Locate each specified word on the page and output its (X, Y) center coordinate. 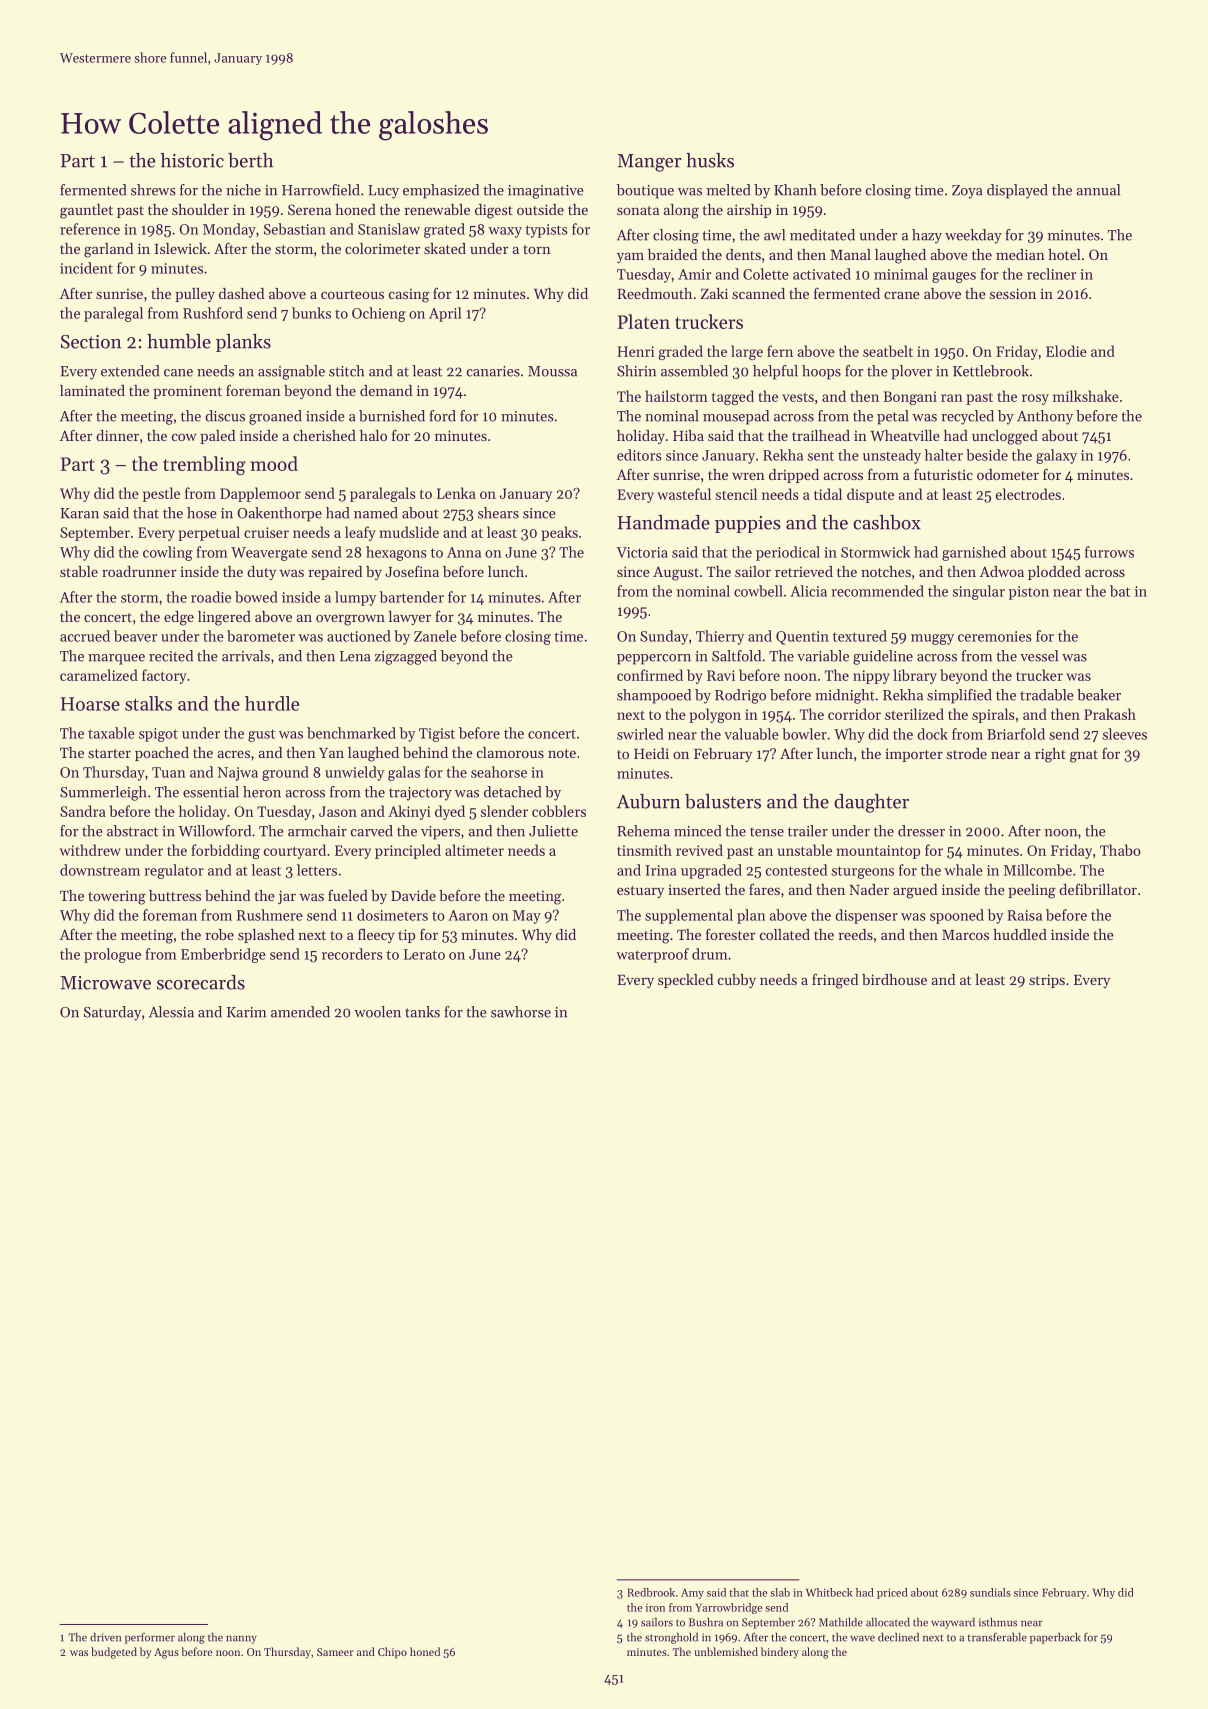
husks (710, 160)
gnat (1084, 756)
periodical (788, 553)
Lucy (383, 192)
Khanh (795, 190)
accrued (85, 636)
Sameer (335, 1652)
